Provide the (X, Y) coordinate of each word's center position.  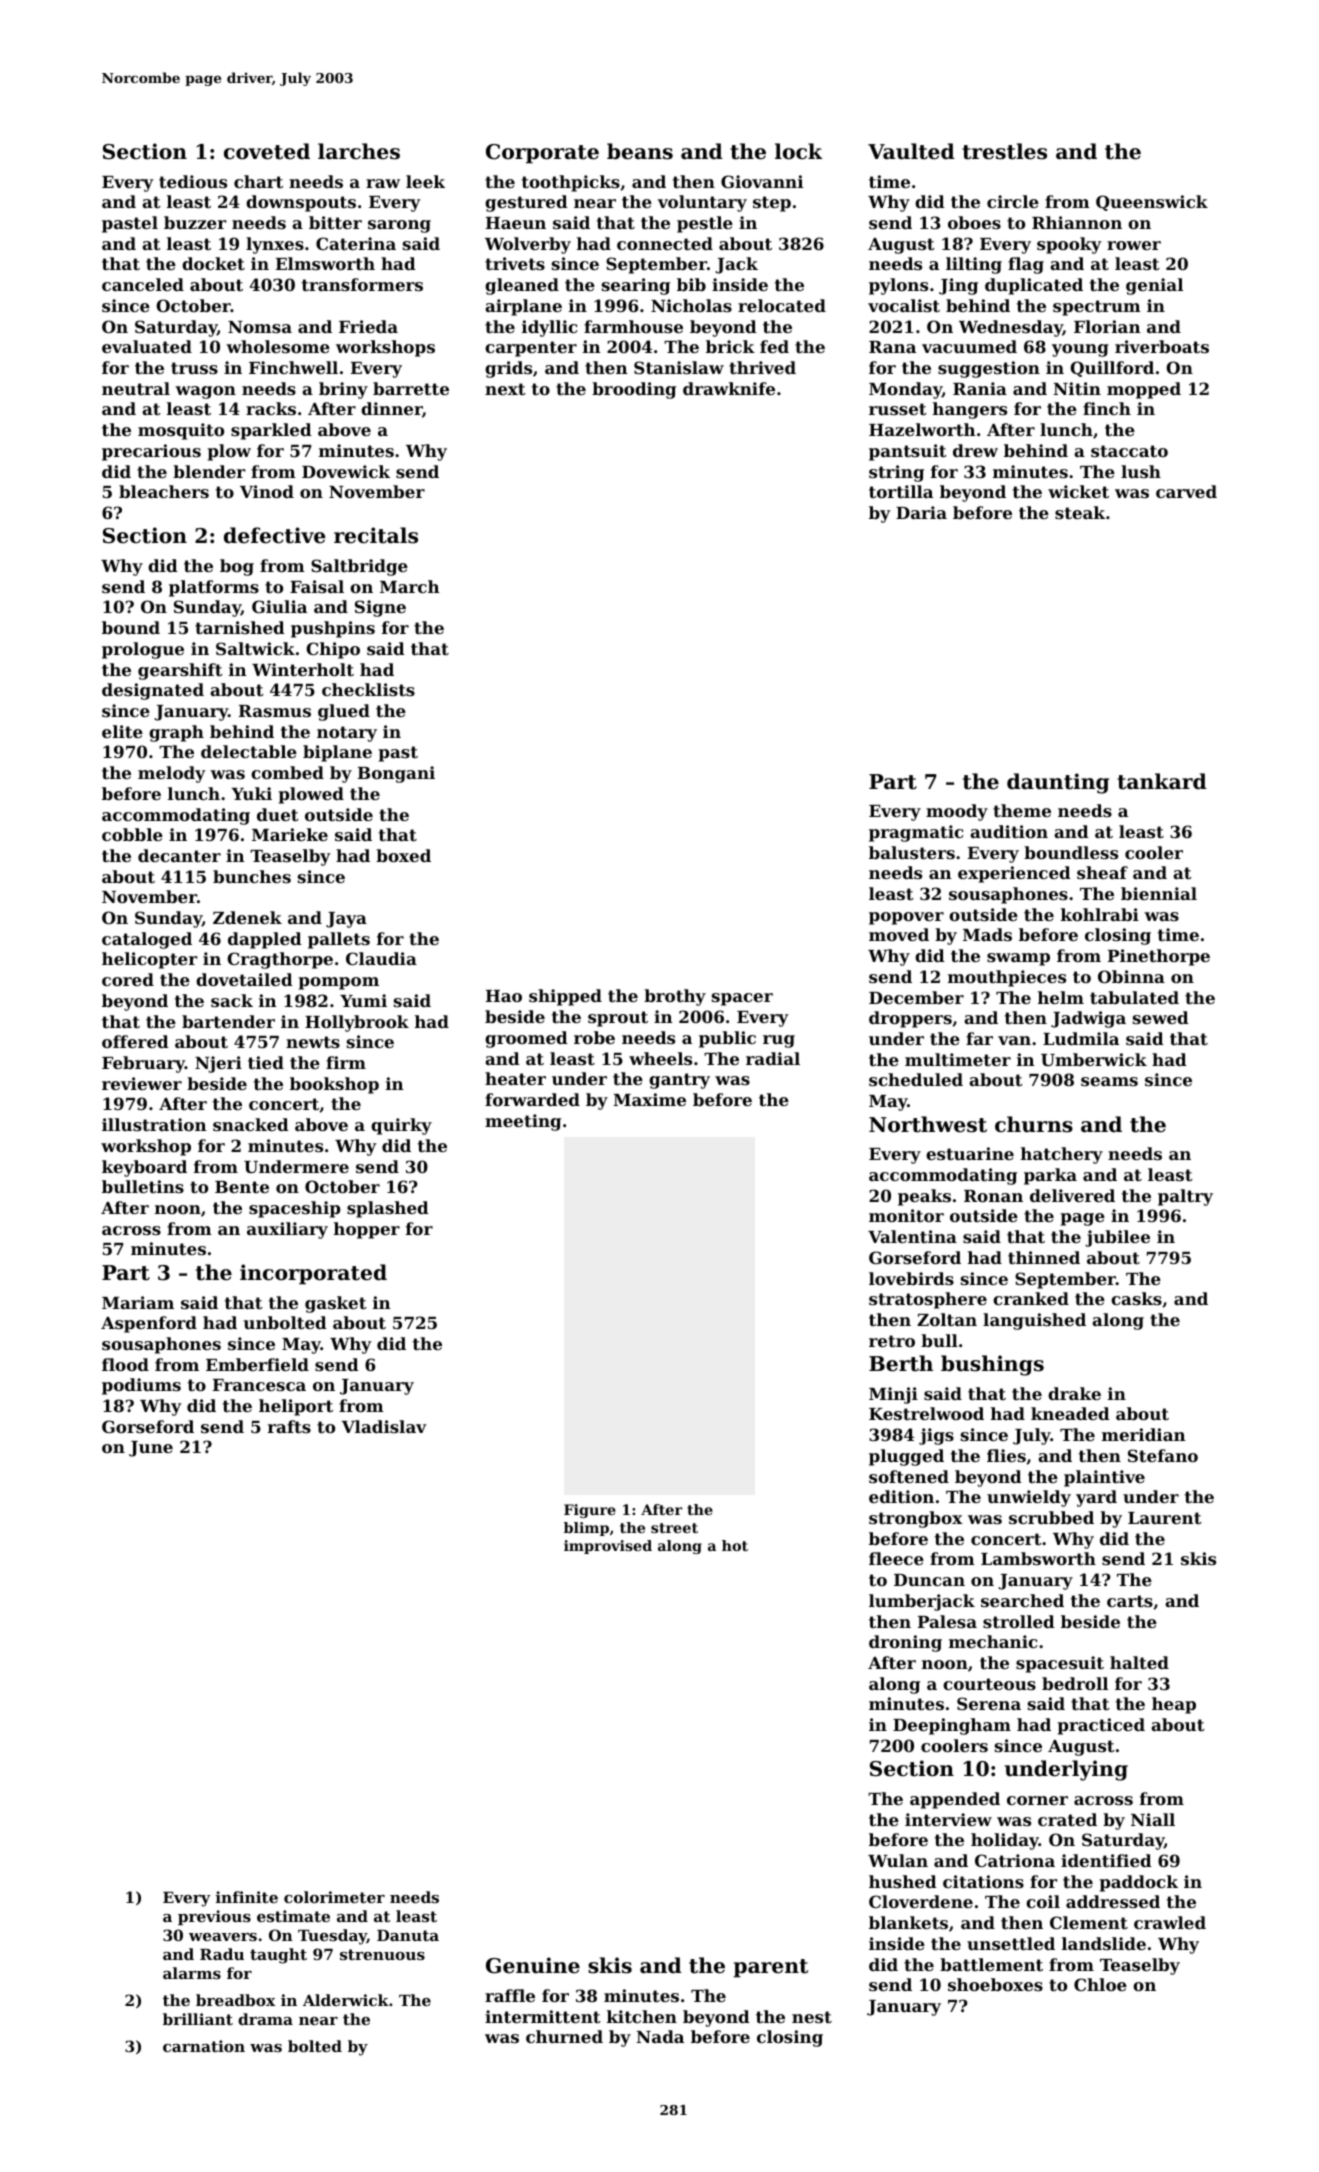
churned (564, 2036)
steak (1080, 512)
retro (892, 1341)
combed (287, 772)
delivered (1072, 1195)
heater (515, 1078)
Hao (504, 996)
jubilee (1117, 1238)
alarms (192, 1973)
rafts (289, 1426)
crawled (1170, 1922)
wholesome (278, 346)
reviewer (142, 1083)
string (896, 473)
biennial (1159, 893)
